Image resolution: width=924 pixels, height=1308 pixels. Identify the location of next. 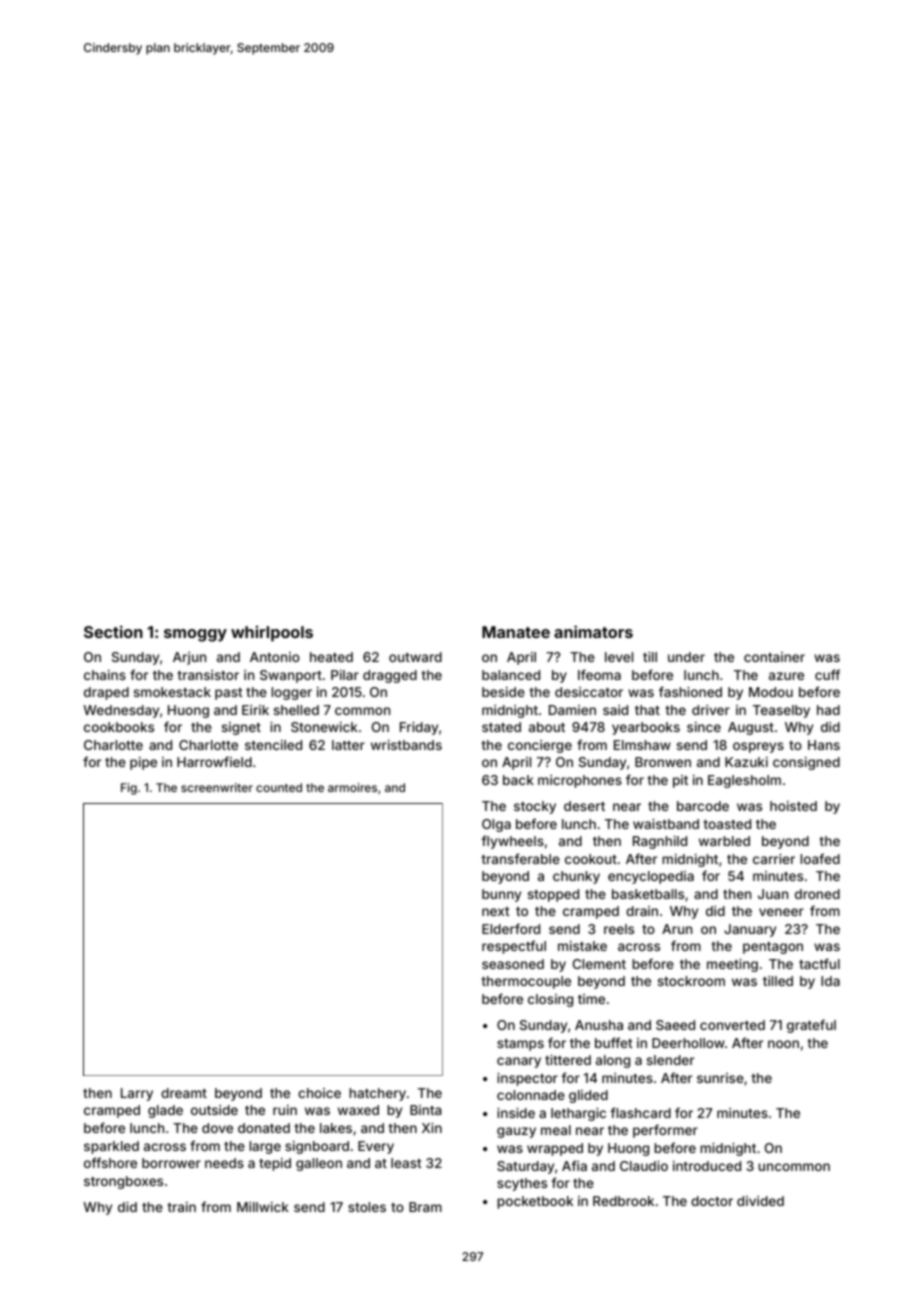
(495, 911).
